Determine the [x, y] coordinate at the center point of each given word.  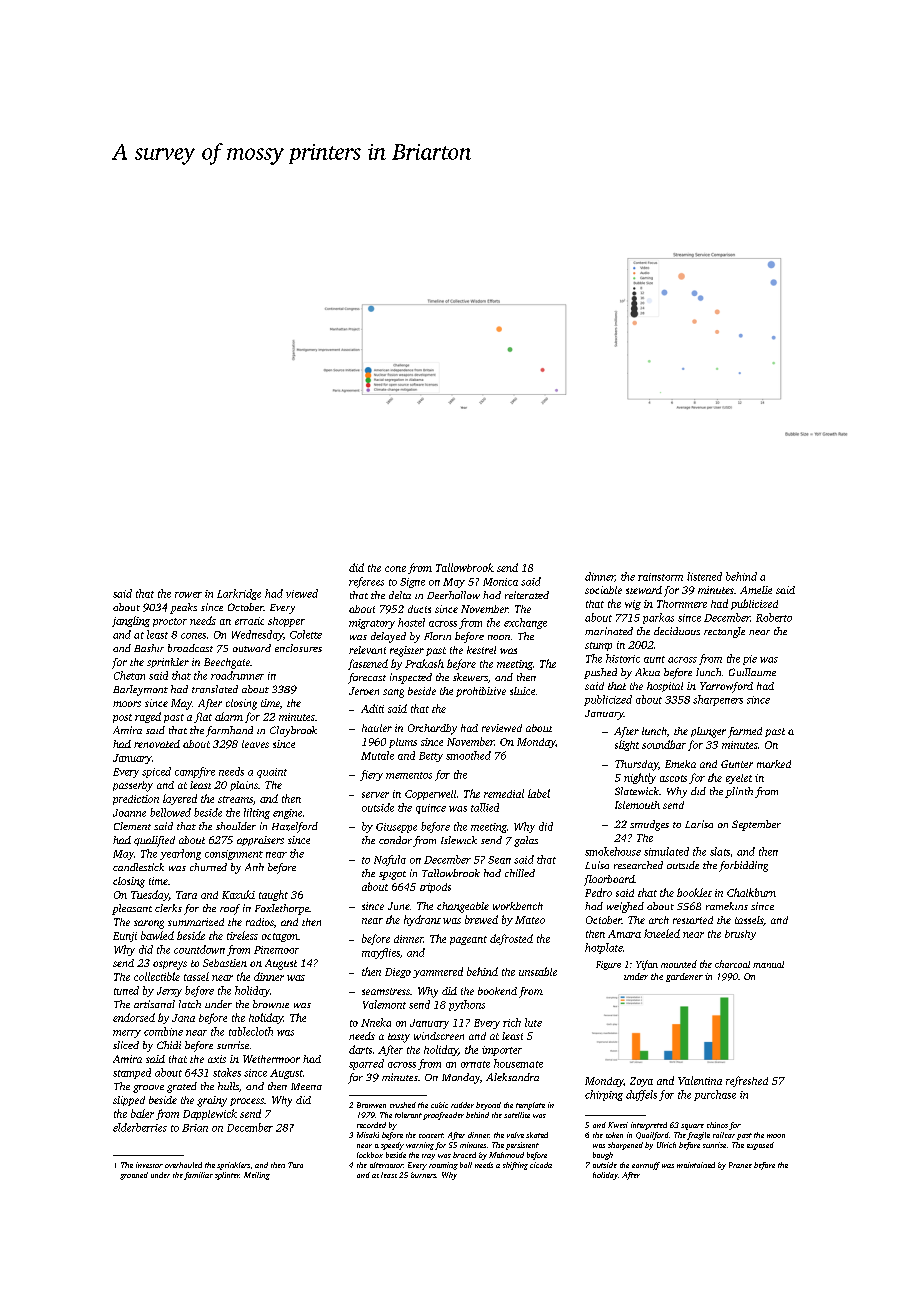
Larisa [699, 824]
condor [395, 840]
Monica [500, 582]
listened [704, 576]
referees [366, 582]
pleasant [132, 909]
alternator [386, 1165]
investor [149, 1165]
